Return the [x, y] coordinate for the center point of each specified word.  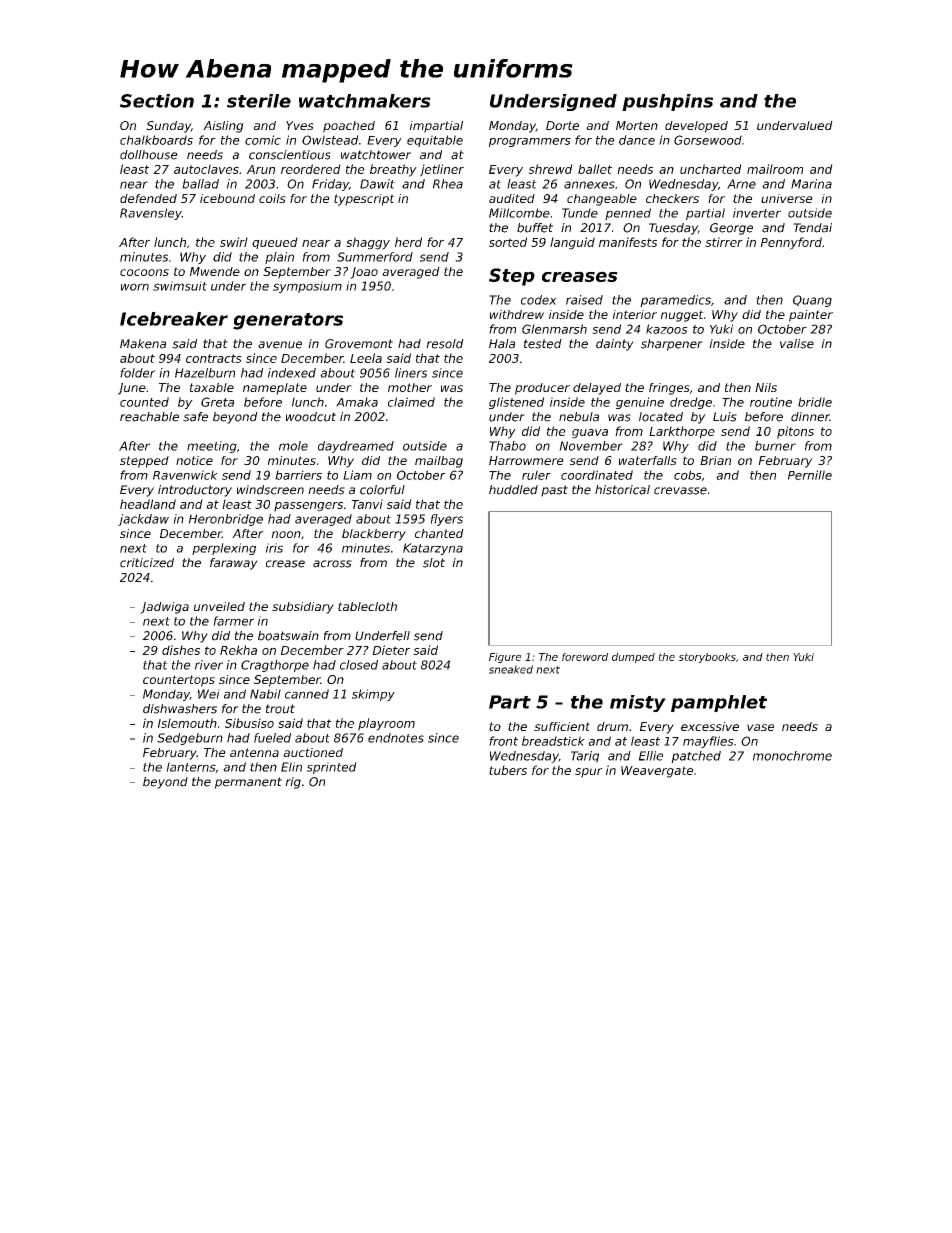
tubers [508, 770]
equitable [435, 141]
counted [144, 402]
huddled [513, 490]
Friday [330, 185]
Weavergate [657, 772]
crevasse [680, 491]
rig [293, 783]
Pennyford [791, 243]
